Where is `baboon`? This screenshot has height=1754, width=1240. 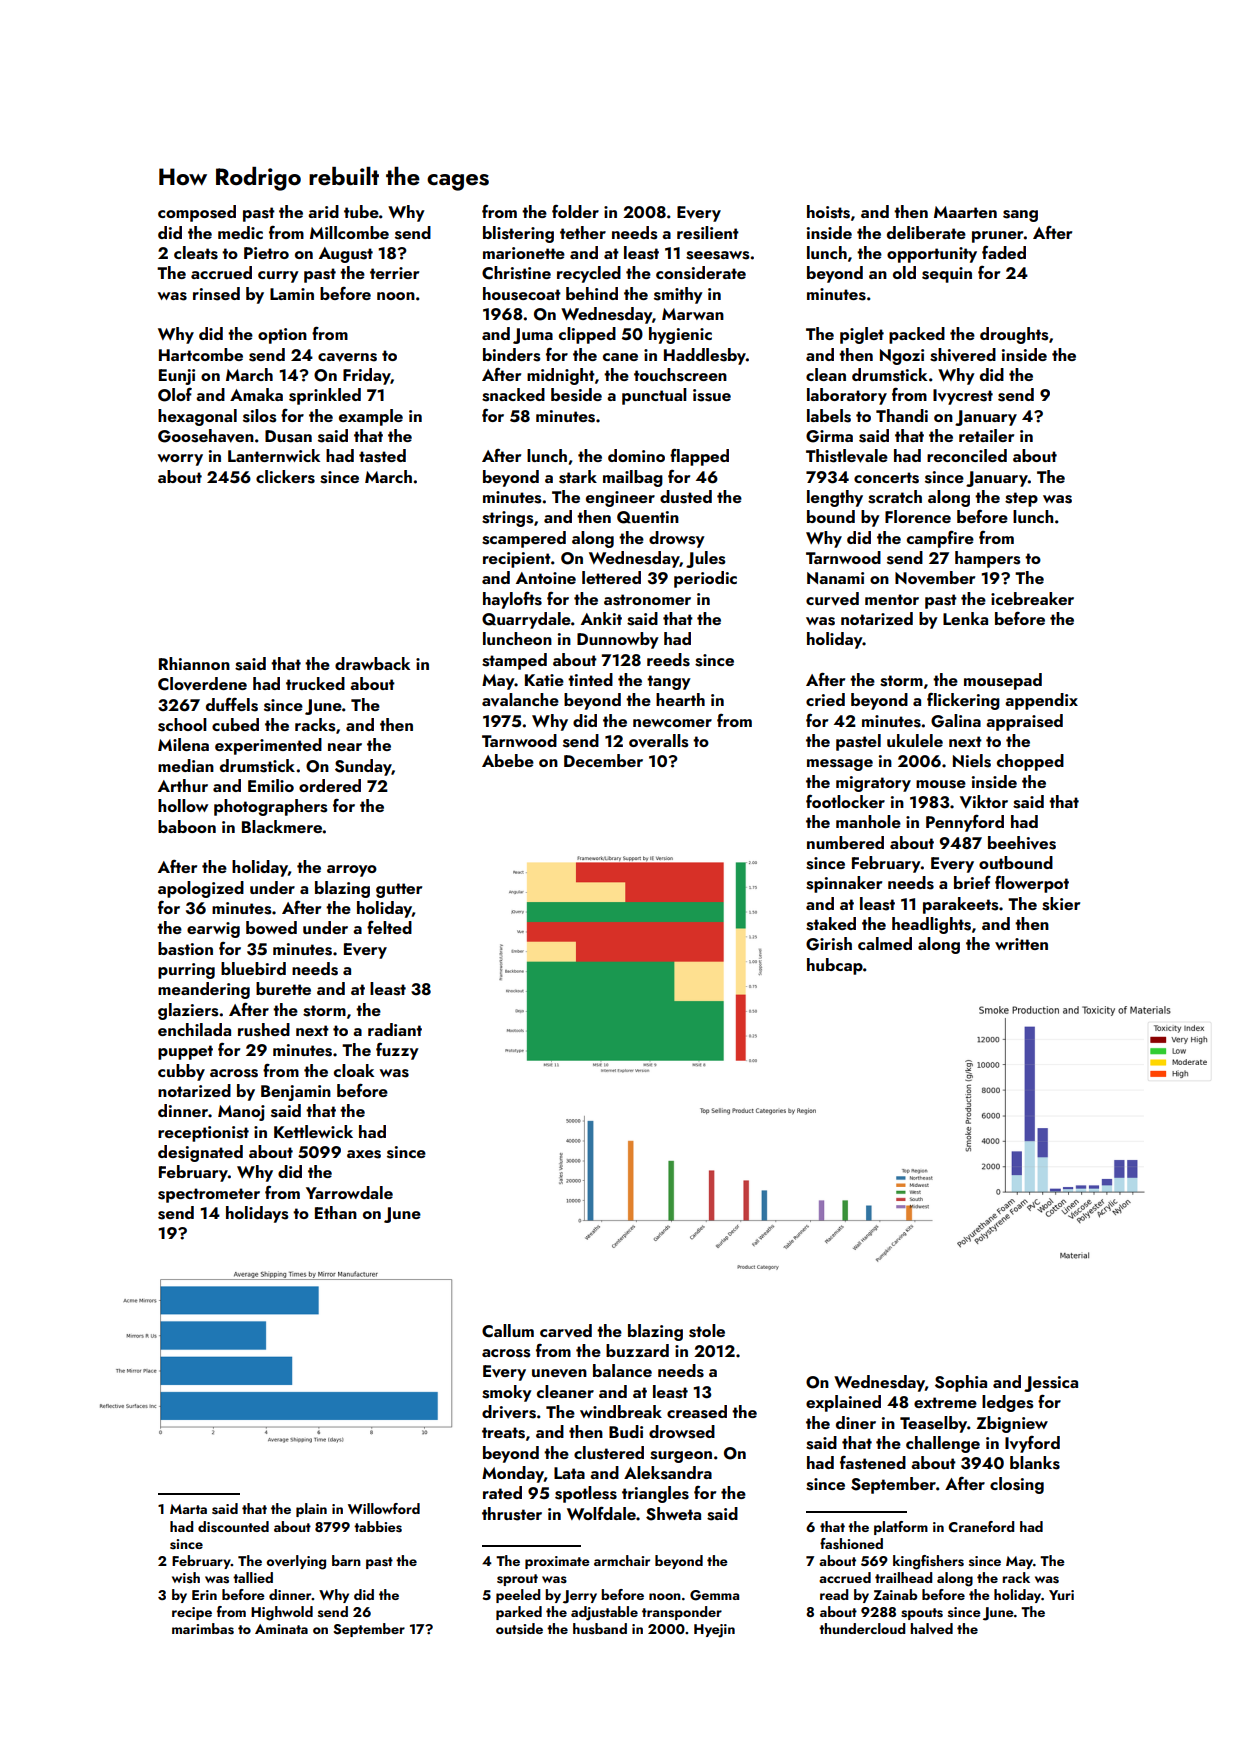 baboon is located at coordinates (187, 826).
